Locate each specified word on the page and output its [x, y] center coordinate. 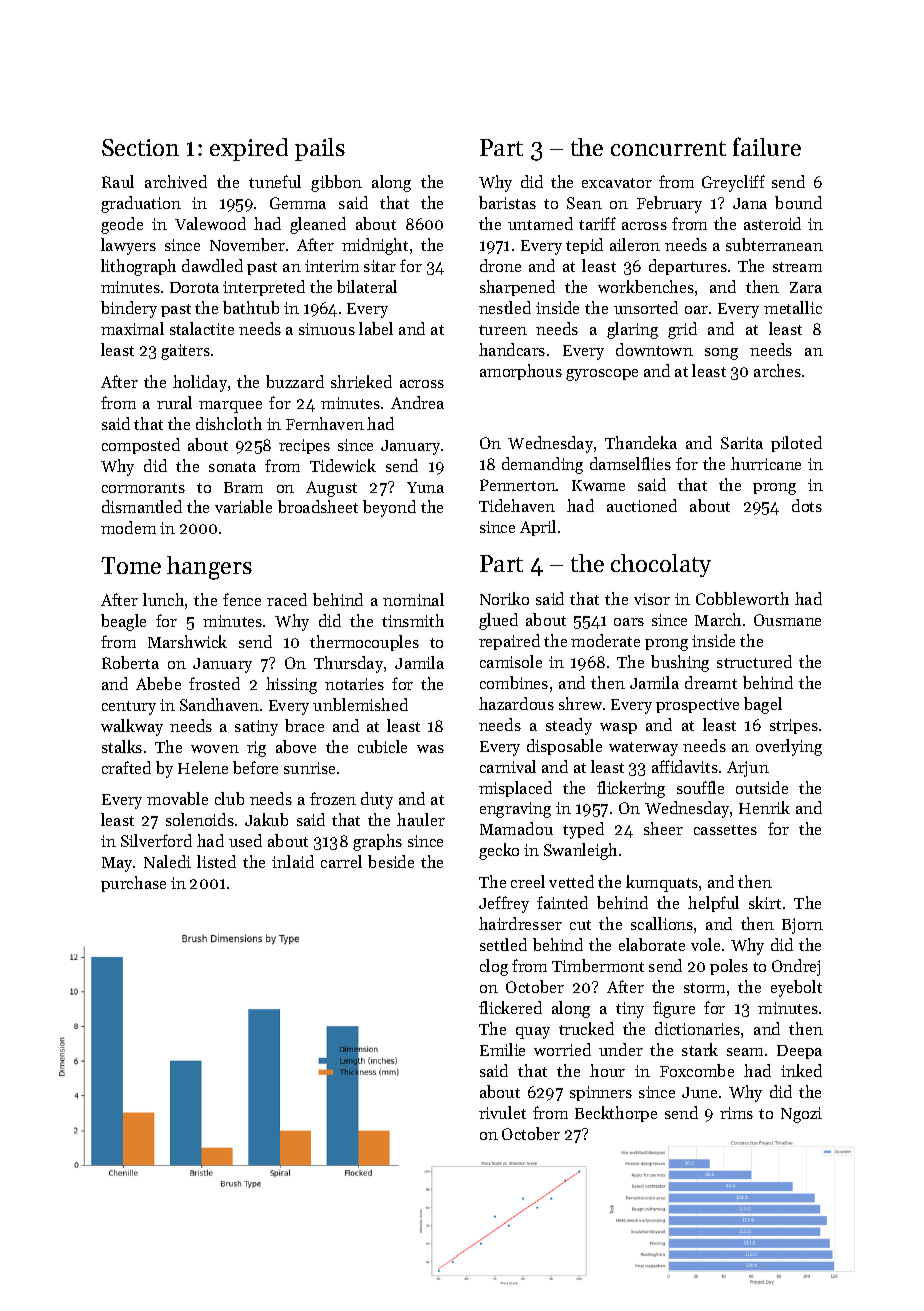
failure [767, 146]
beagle [123, 622]
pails [320, 149]
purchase [133, 884]
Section [140, 147]
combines [514, 682]
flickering [631, 789]
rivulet [502, 1112]
